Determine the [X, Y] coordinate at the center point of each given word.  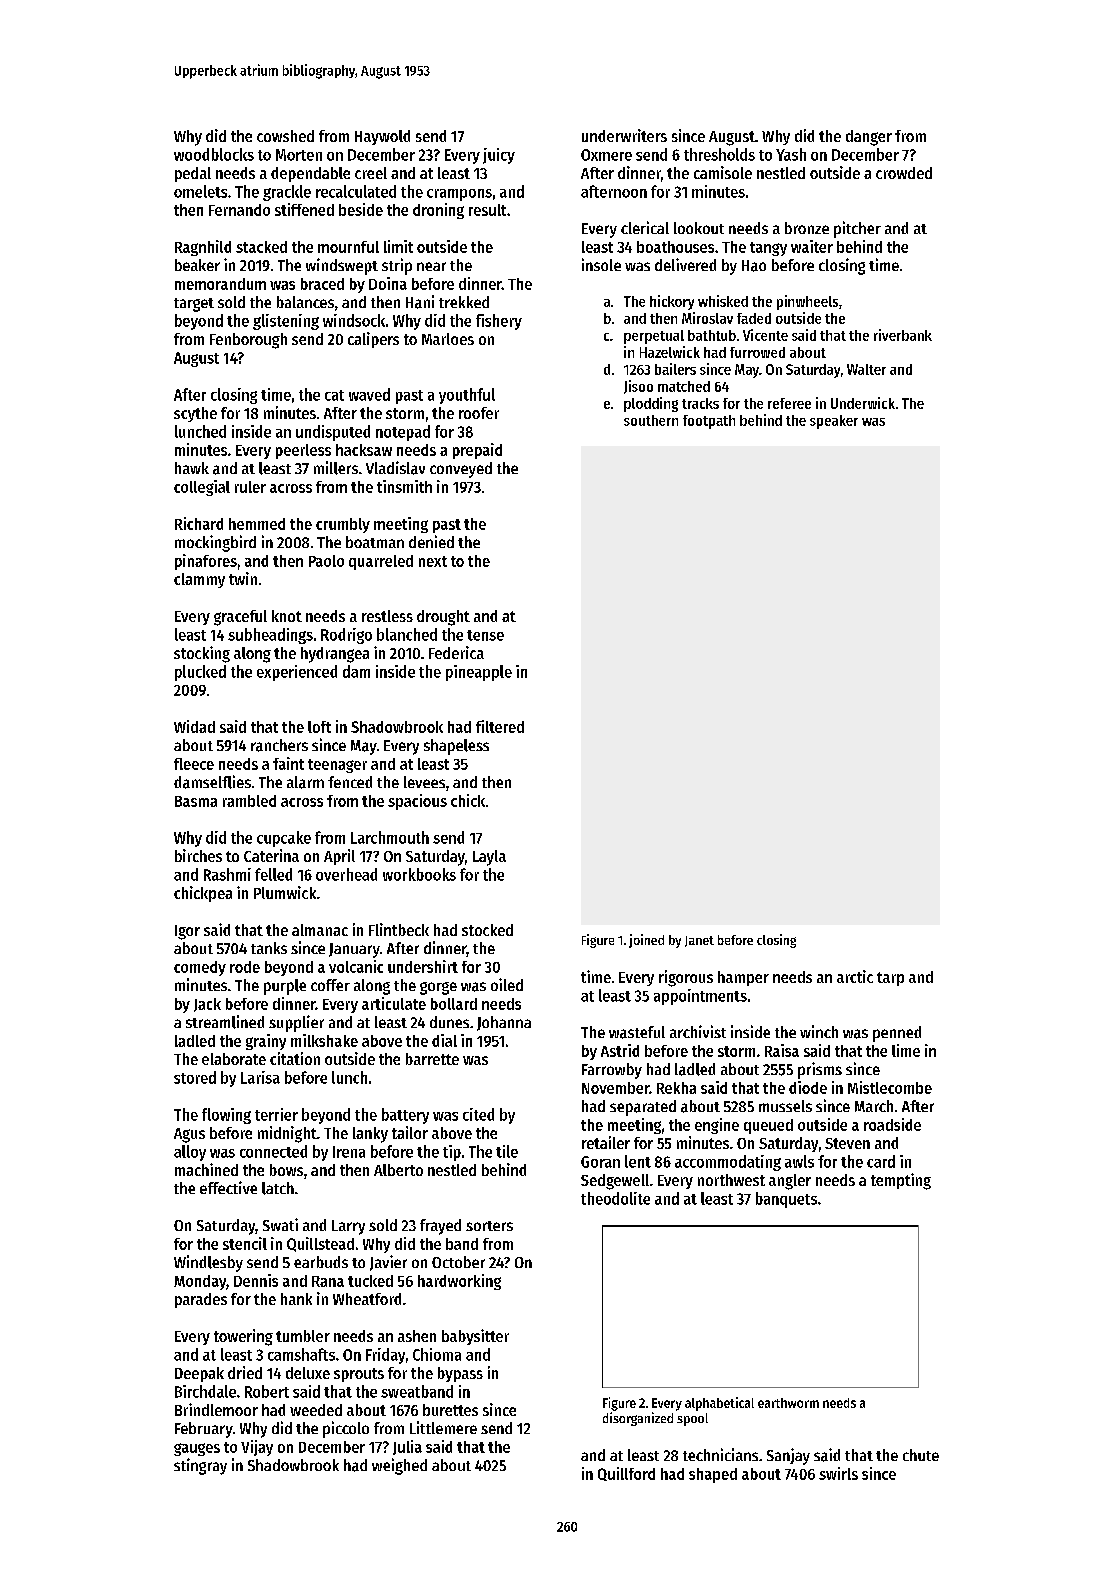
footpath [709, 422]
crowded [904, 173]
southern [651, 420]
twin [243, 578]
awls [799, 1161]
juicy [499, 156]
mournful [348, 247]
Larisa [260, 1077]
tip [452, 1153]
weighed [399, 1466]
